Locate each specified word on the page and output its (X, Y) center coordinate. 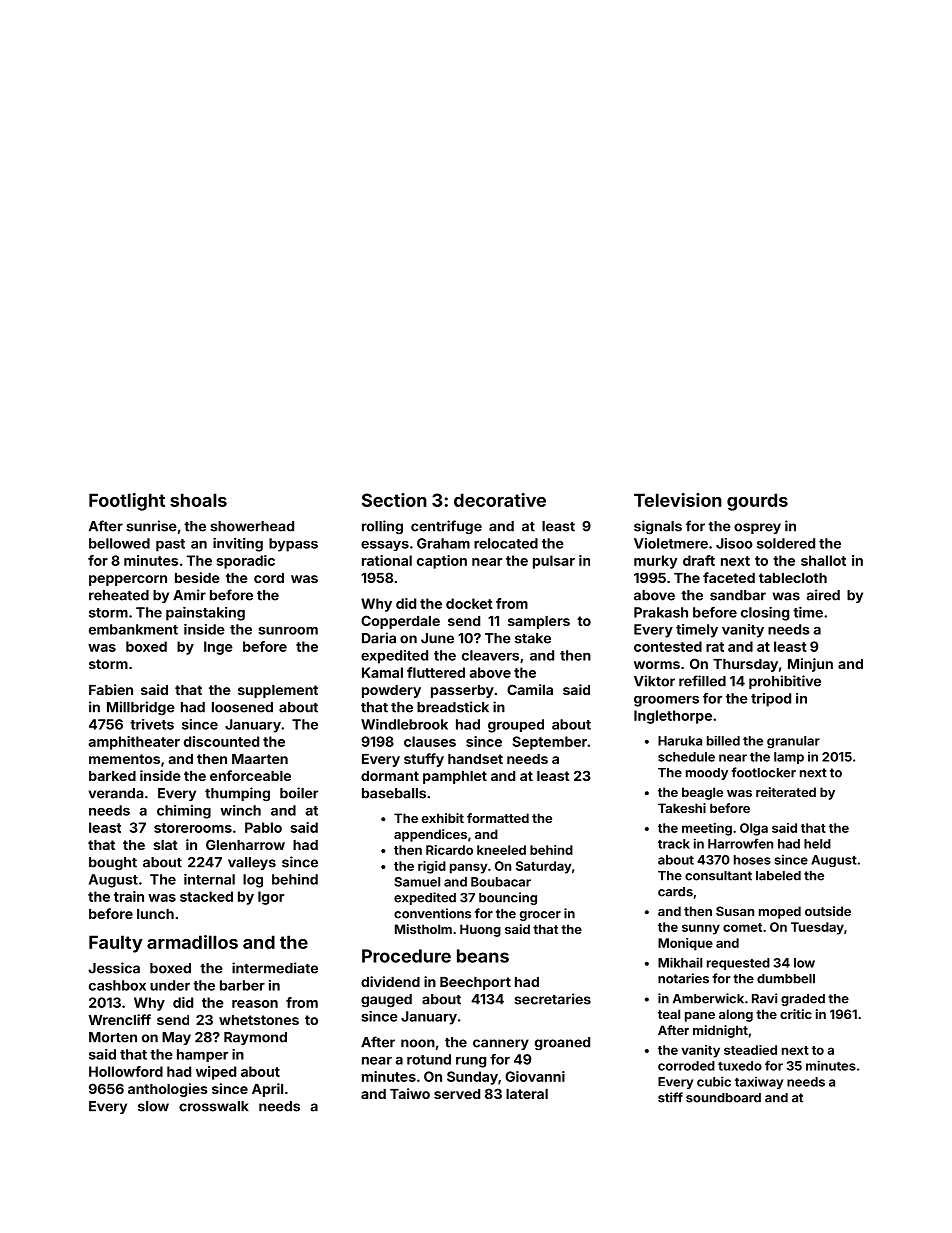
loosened (242, 707)
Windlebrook (404, 724)
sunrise (151, 526)
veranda (116, 793)
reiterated (786, 792)
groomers (666, 701)
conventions (432, 913)
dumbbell (786, 979)
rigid (432, 867)
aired (823, 595)
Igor (271, 898)
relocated (506, 543)
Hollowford (126, 1071)
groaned (562, 1044)
